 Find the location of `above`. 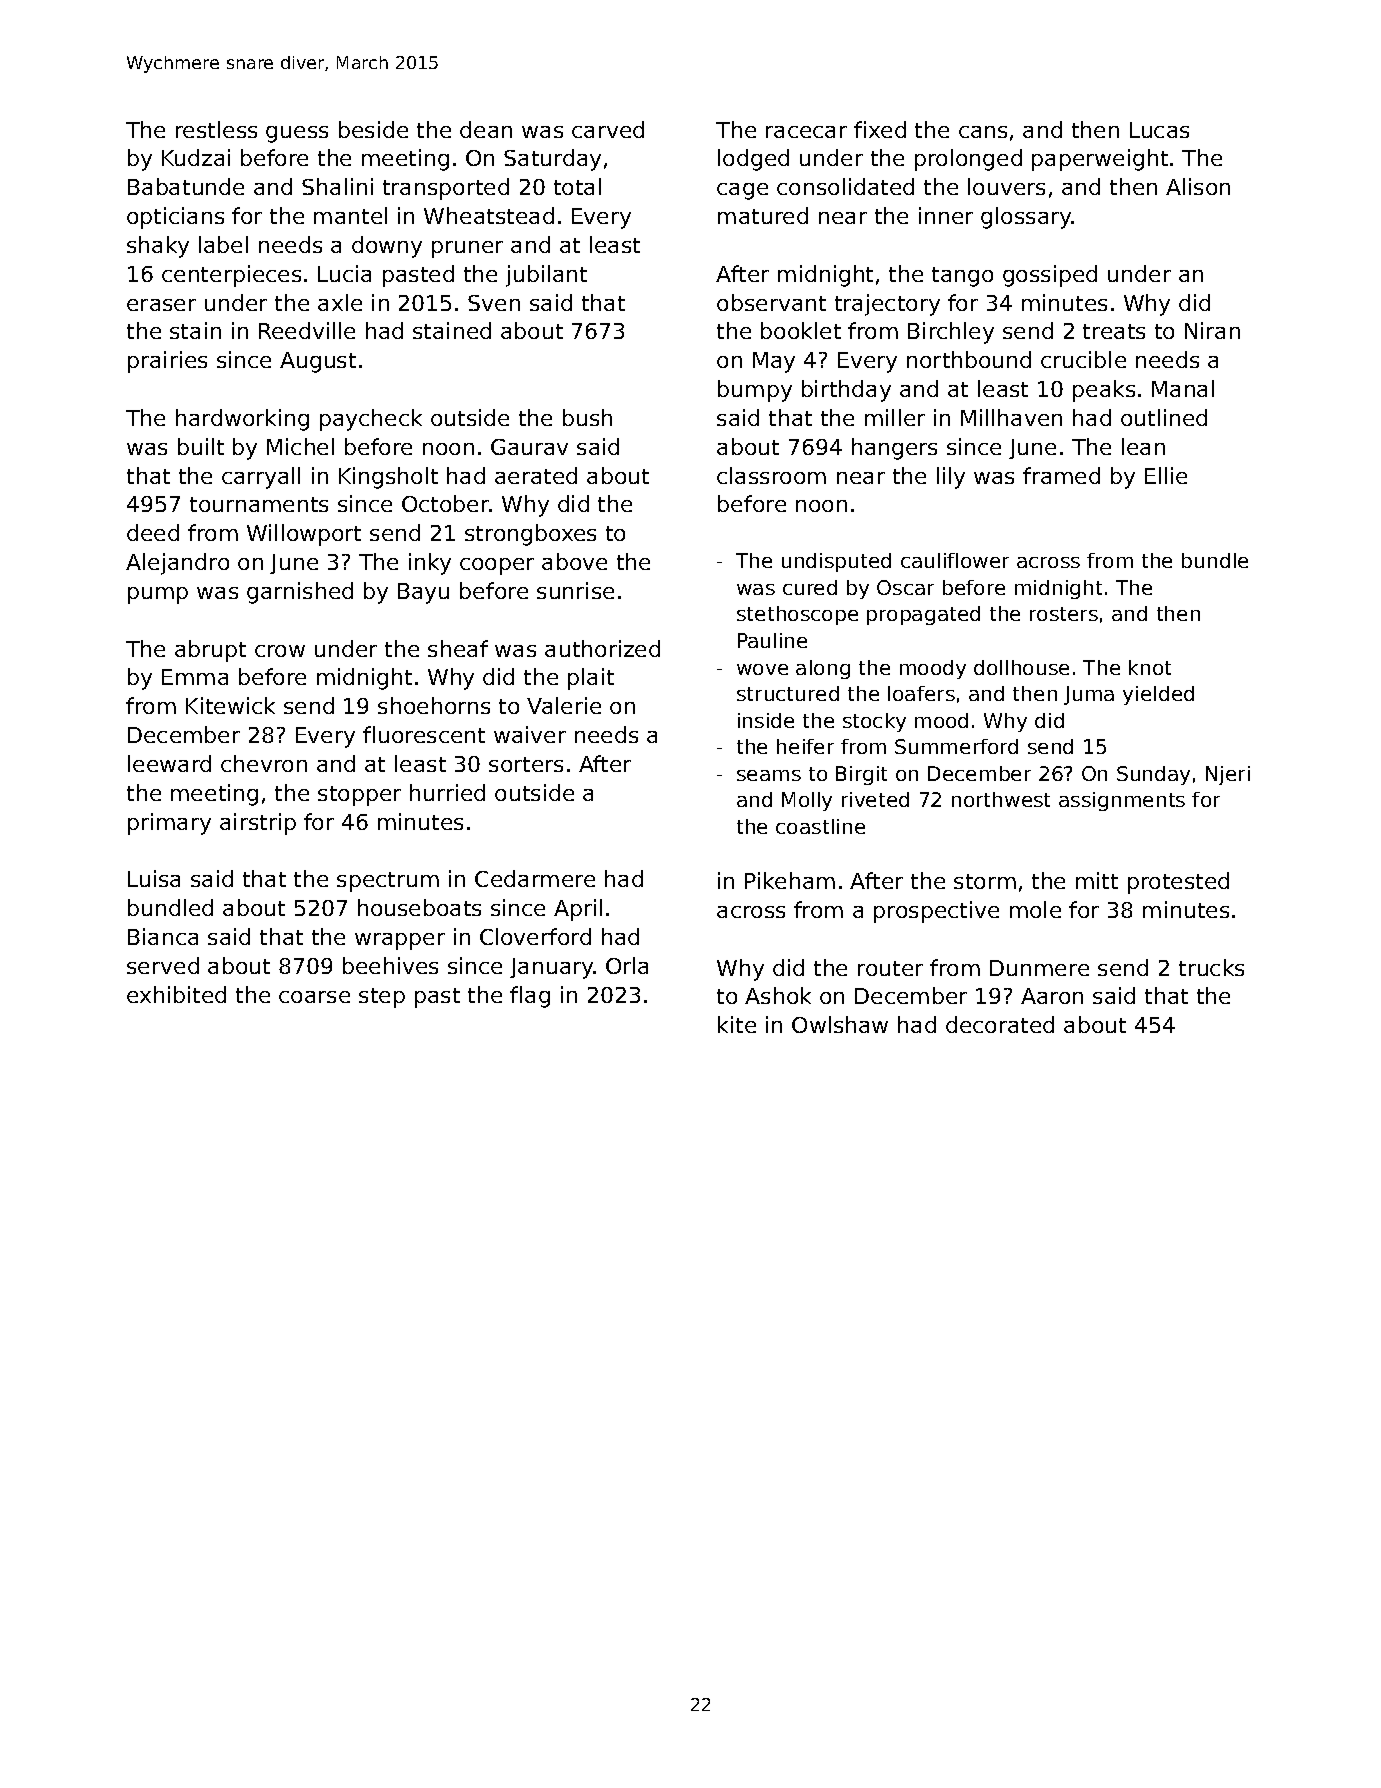

above is located at coordinates (574, 561).
